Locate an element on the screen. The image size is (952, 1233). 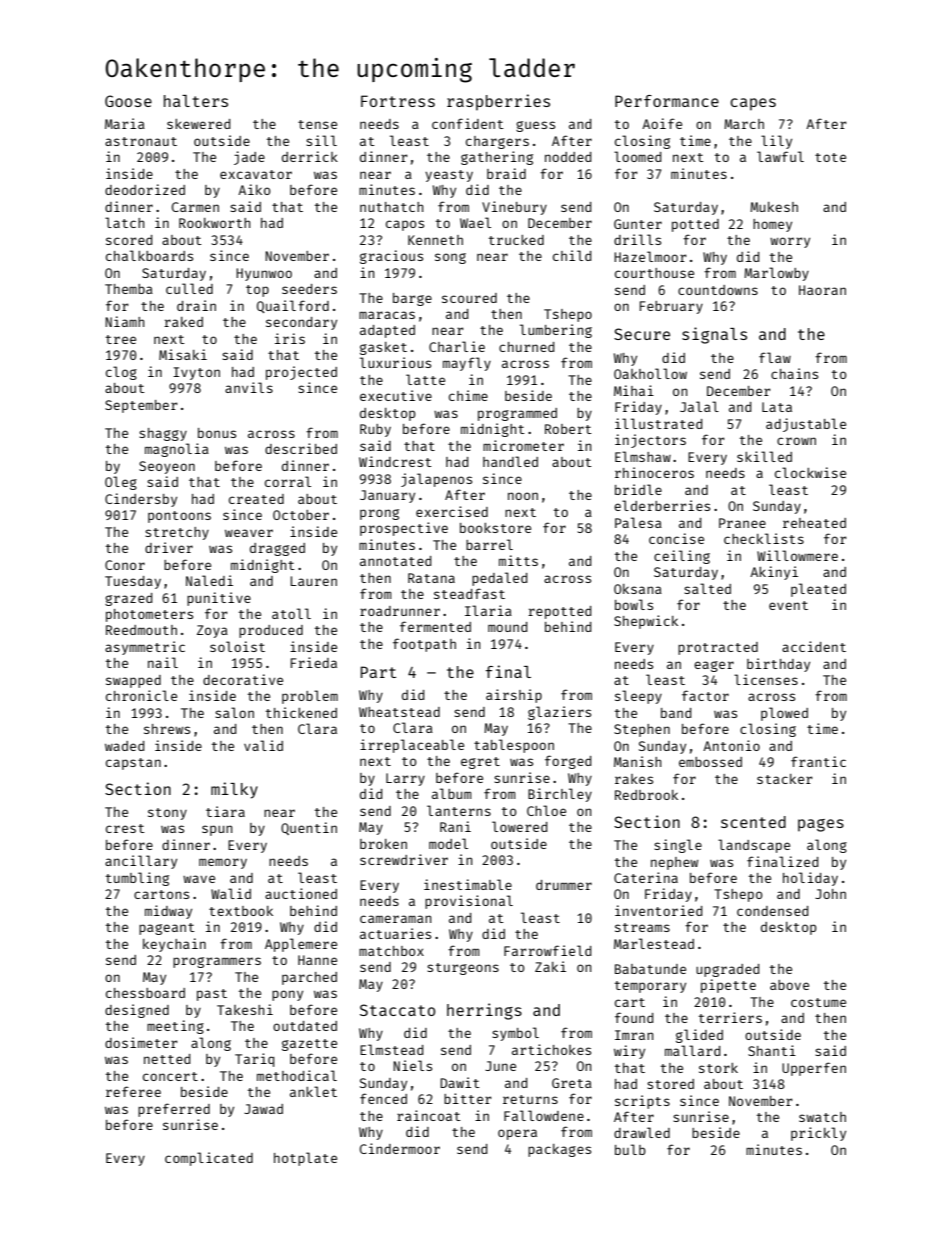
netted is located at coordinates (167, 1059).
